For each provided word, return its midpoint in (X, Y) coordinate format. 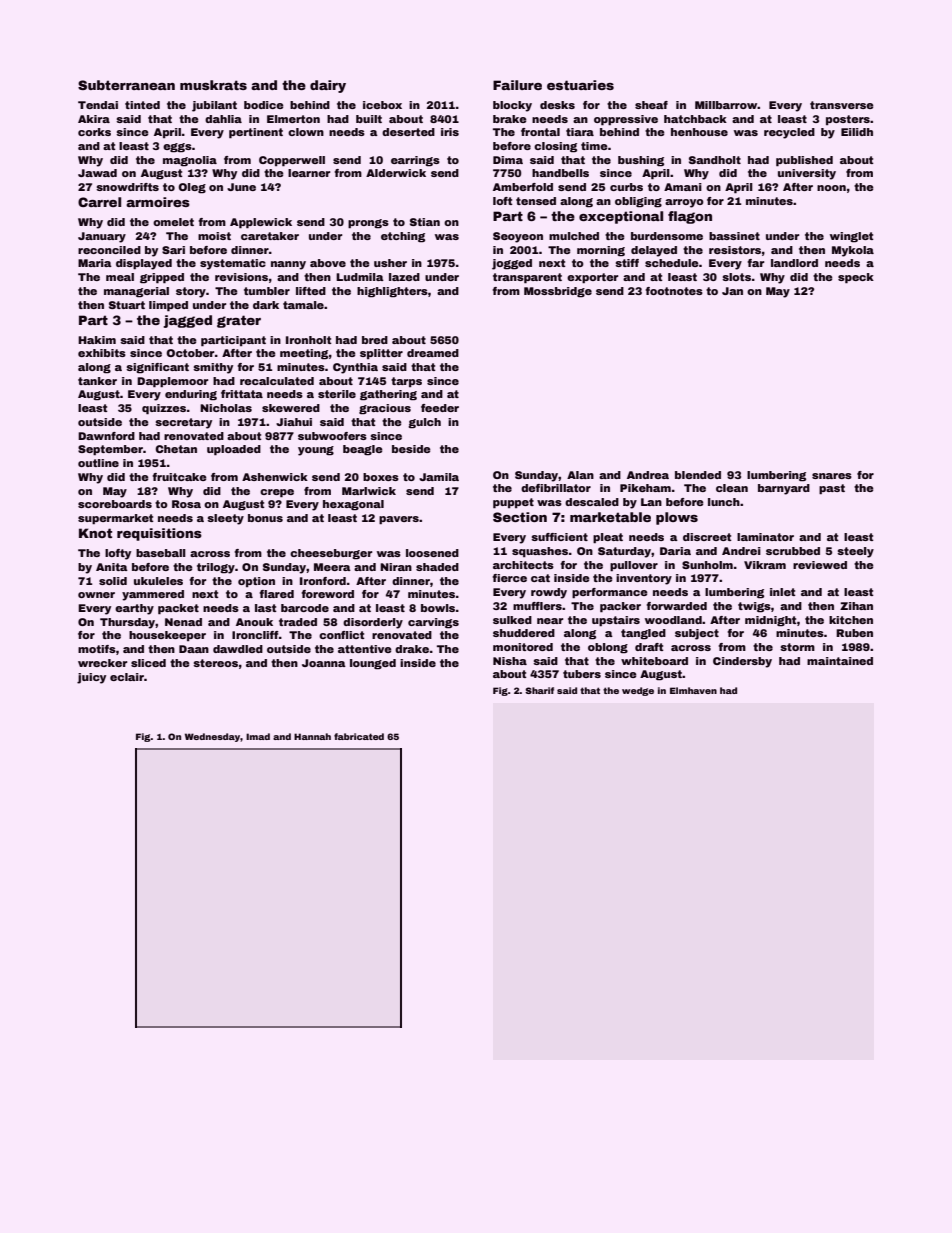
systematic (233, 264)
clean (732, 488)
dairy (328, 86)
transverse (842, 105)
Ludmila (360, 277)
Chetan (176, 449)
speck (856, 278)
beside (411, 449)
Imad (258, 736)
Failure (517, 85)
